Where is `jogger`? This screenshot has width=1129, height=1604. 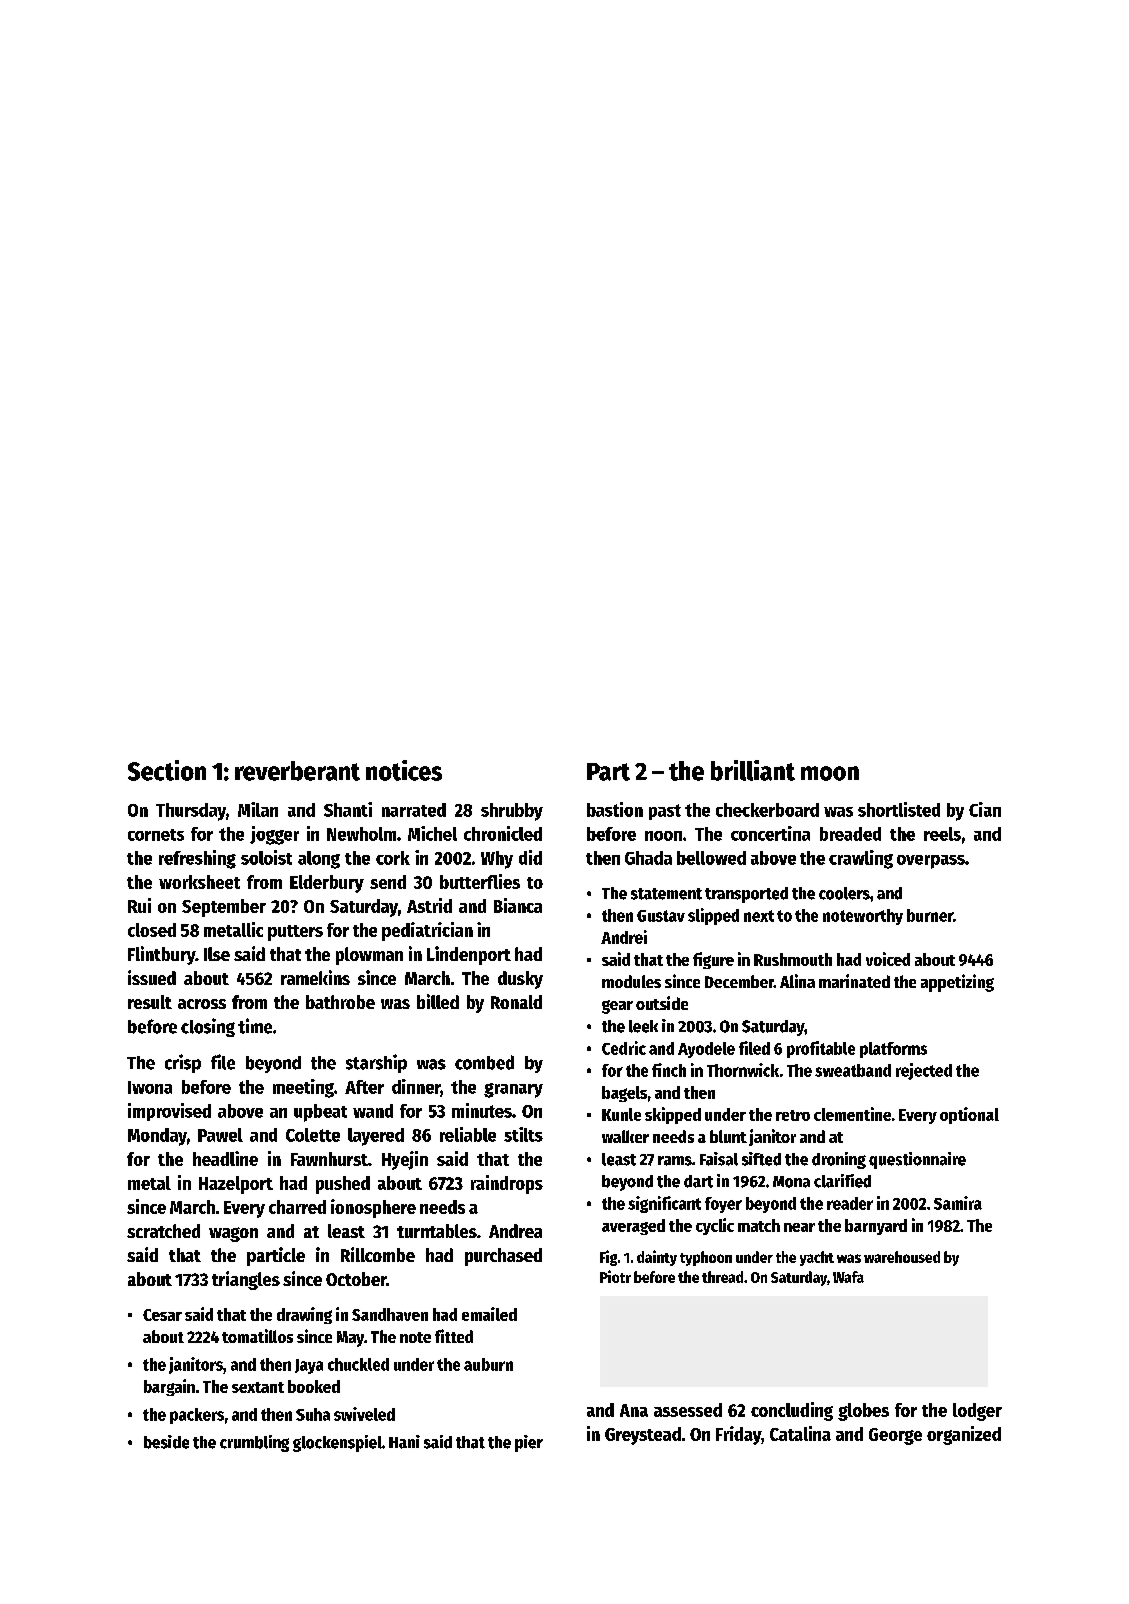 jogger is located at coordinates (274, 835).
